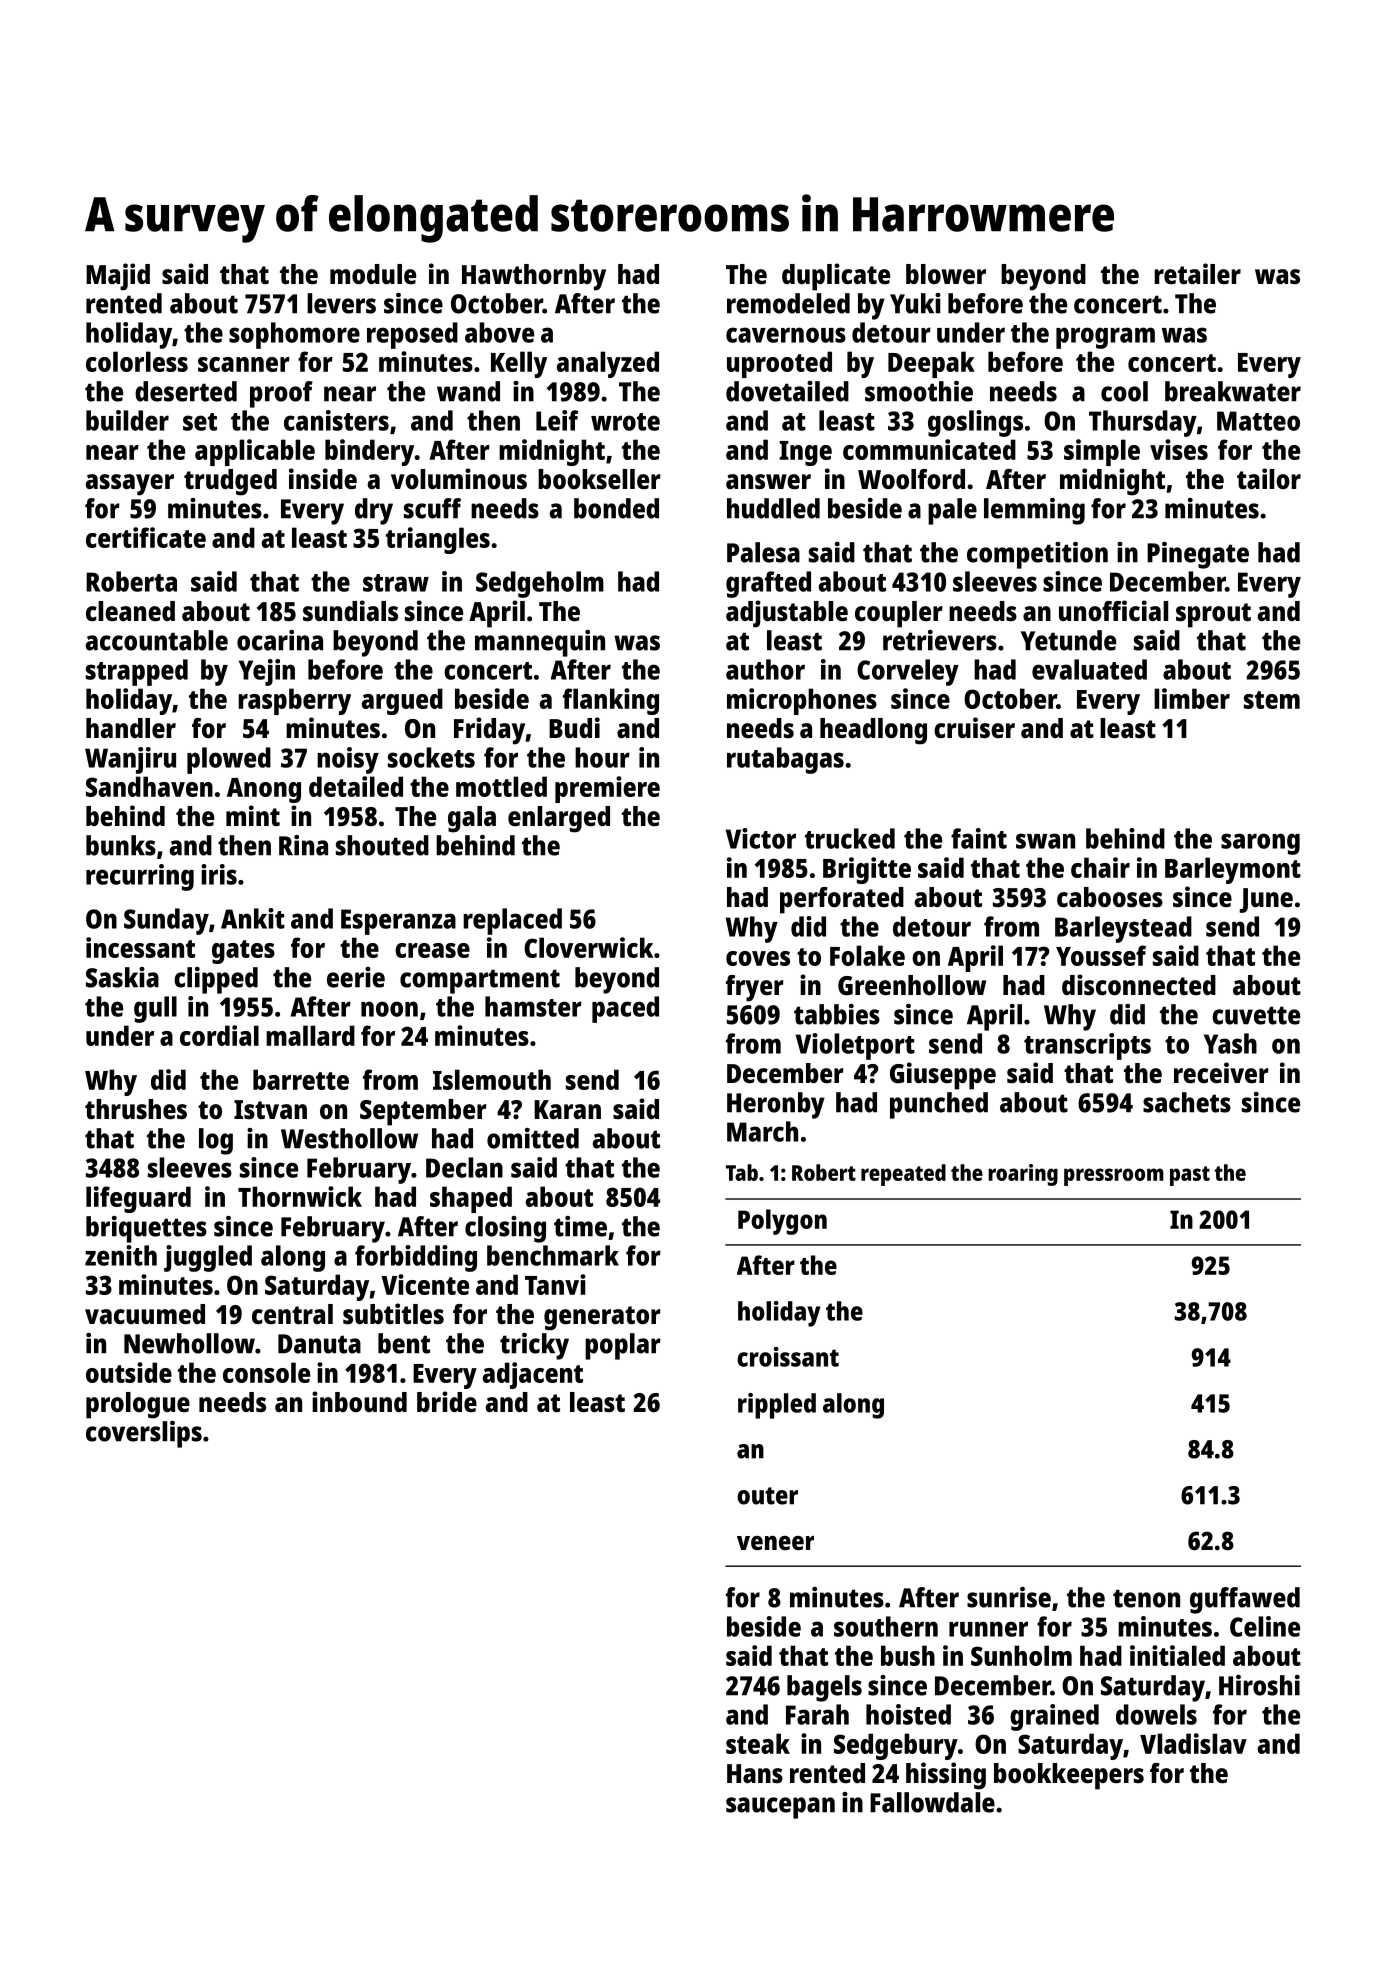 The height and width of the screenshot is (1969, 1386). I want to click on Hans, so click(755, 1773).
